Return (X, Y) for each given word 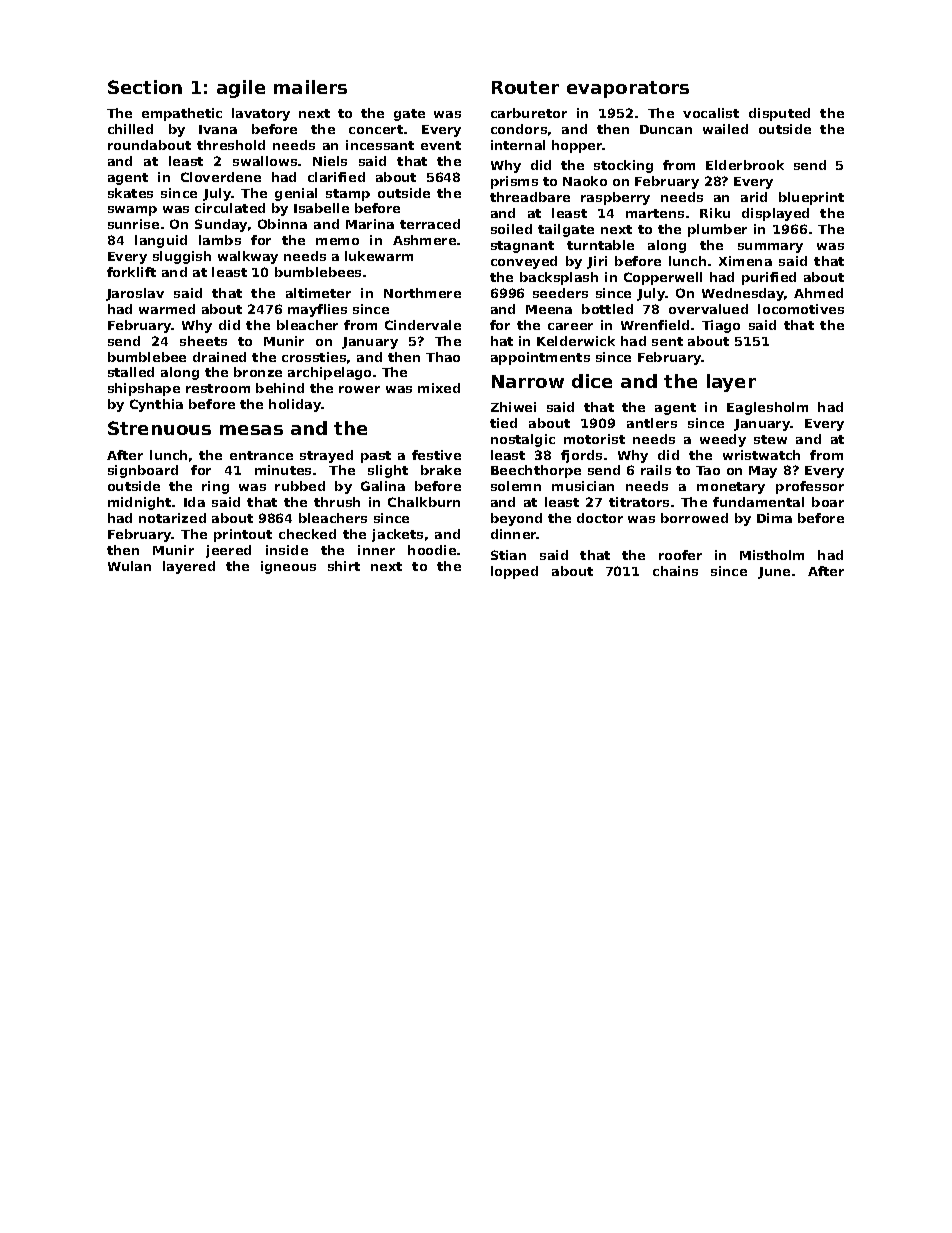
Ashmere (424, 240)
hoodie (432, 550)
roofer (680, 555)
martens (655, 213)
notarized (172, 518)
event (441, 145)
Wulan (129, 566)
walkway (248, 257)
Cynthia (156, 405)
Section (145, 87)
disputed (779, 114)
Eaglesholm (767, 408)
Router (525, 87)
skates (130, 193)
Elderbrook (745, 165)
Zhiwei (513, 407)
